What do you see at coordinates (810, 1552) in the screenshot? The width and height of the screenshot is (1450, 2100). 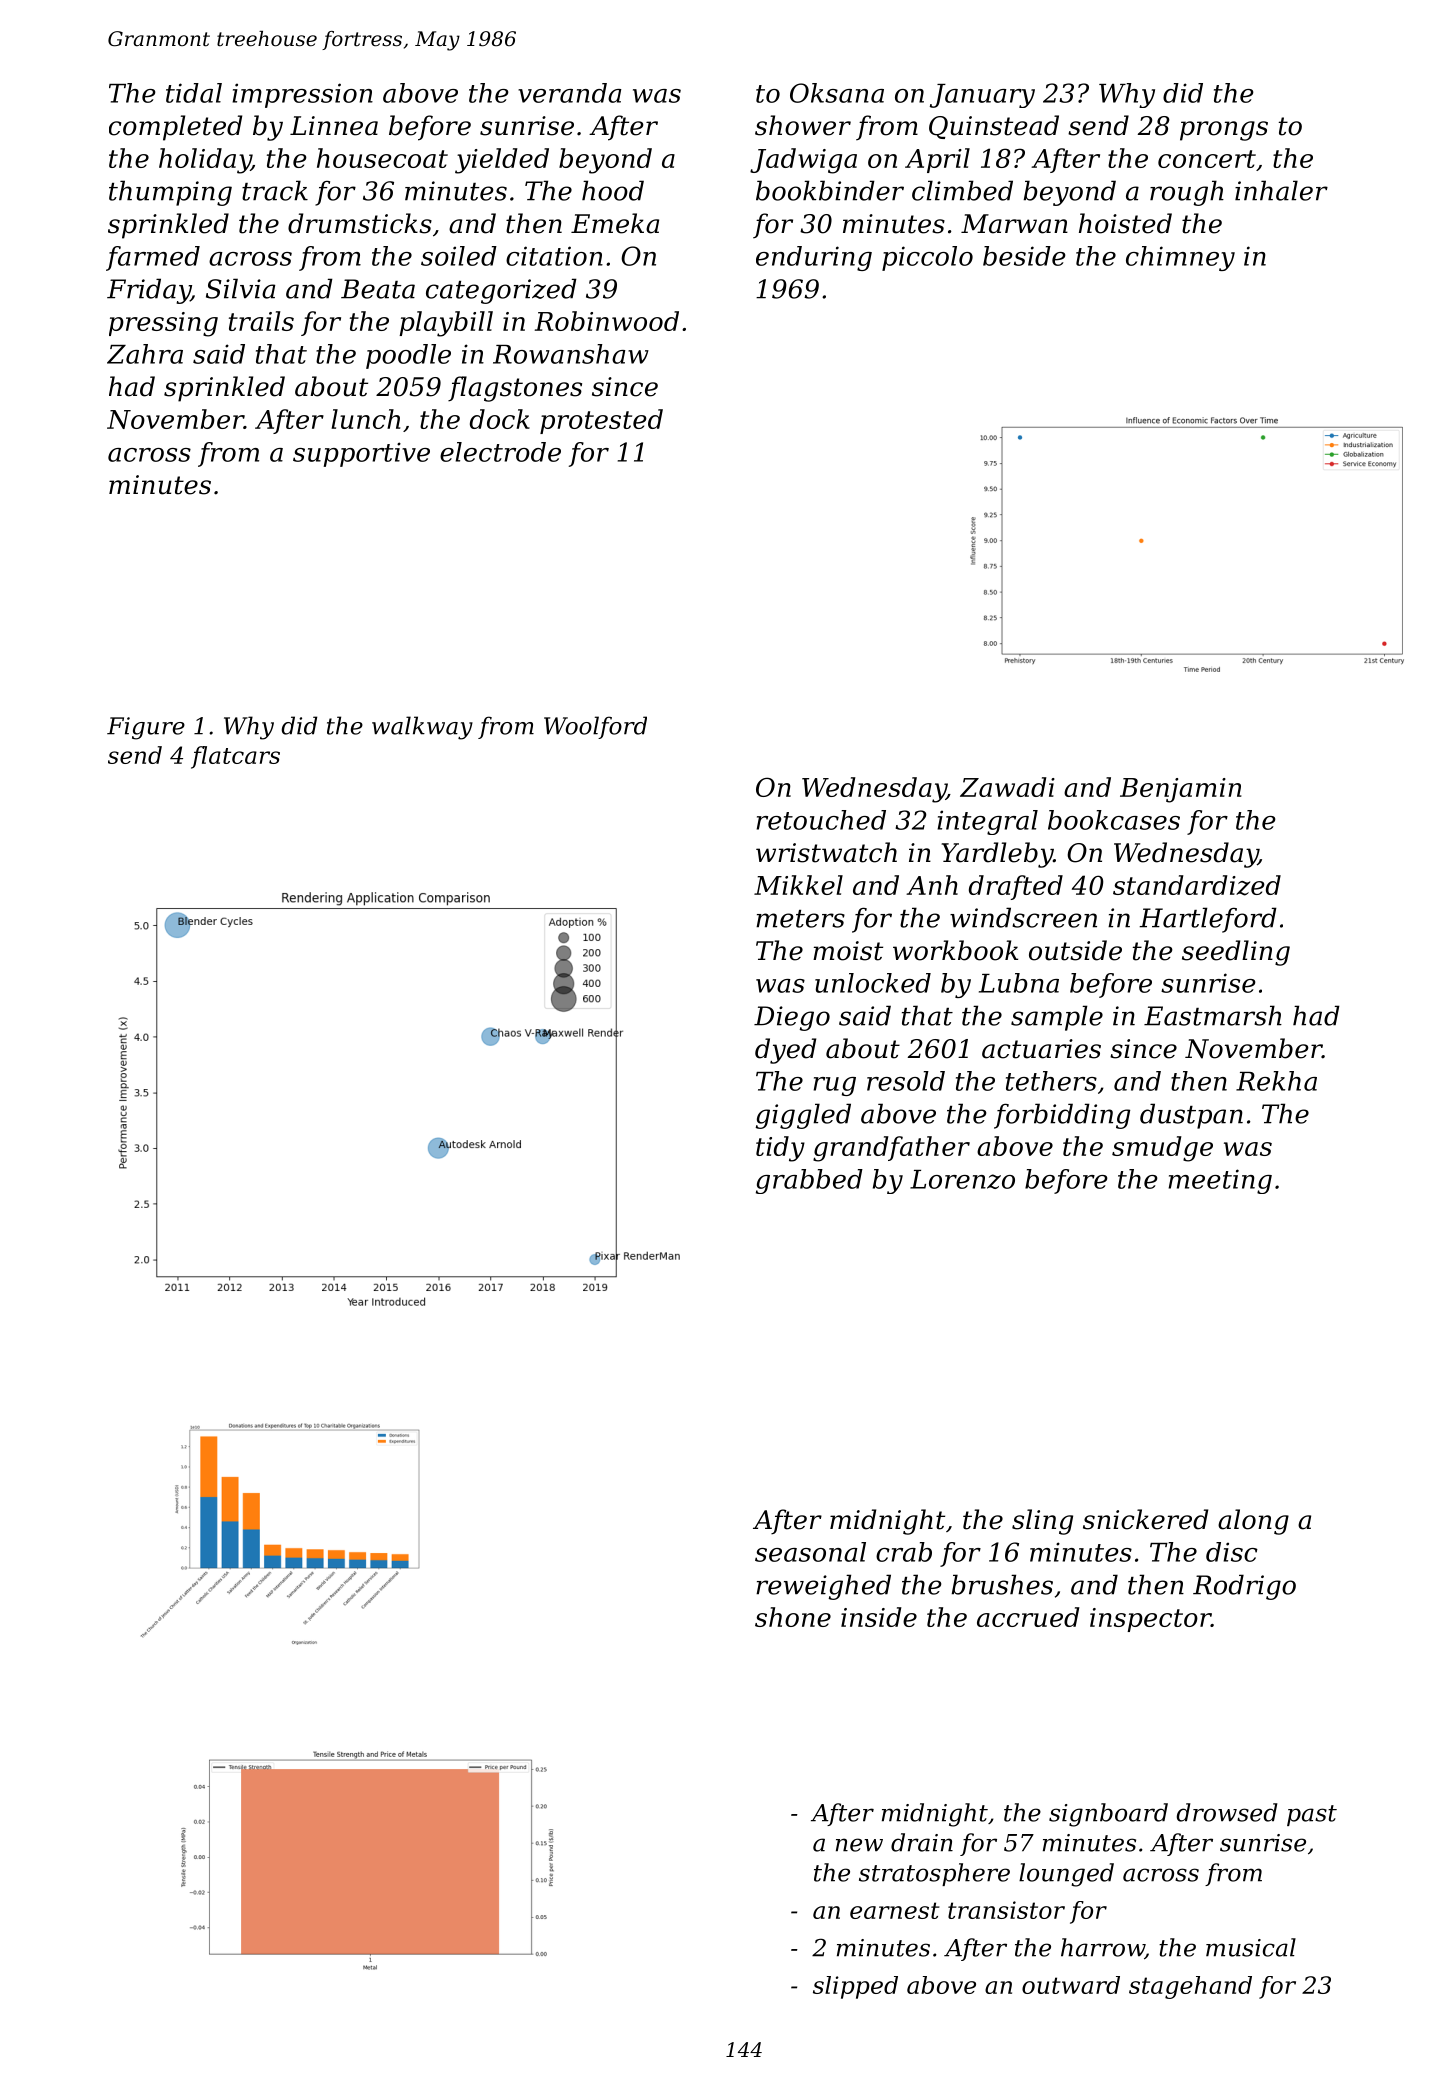 I see `seasonal` at bounding box center [810, 1552].
